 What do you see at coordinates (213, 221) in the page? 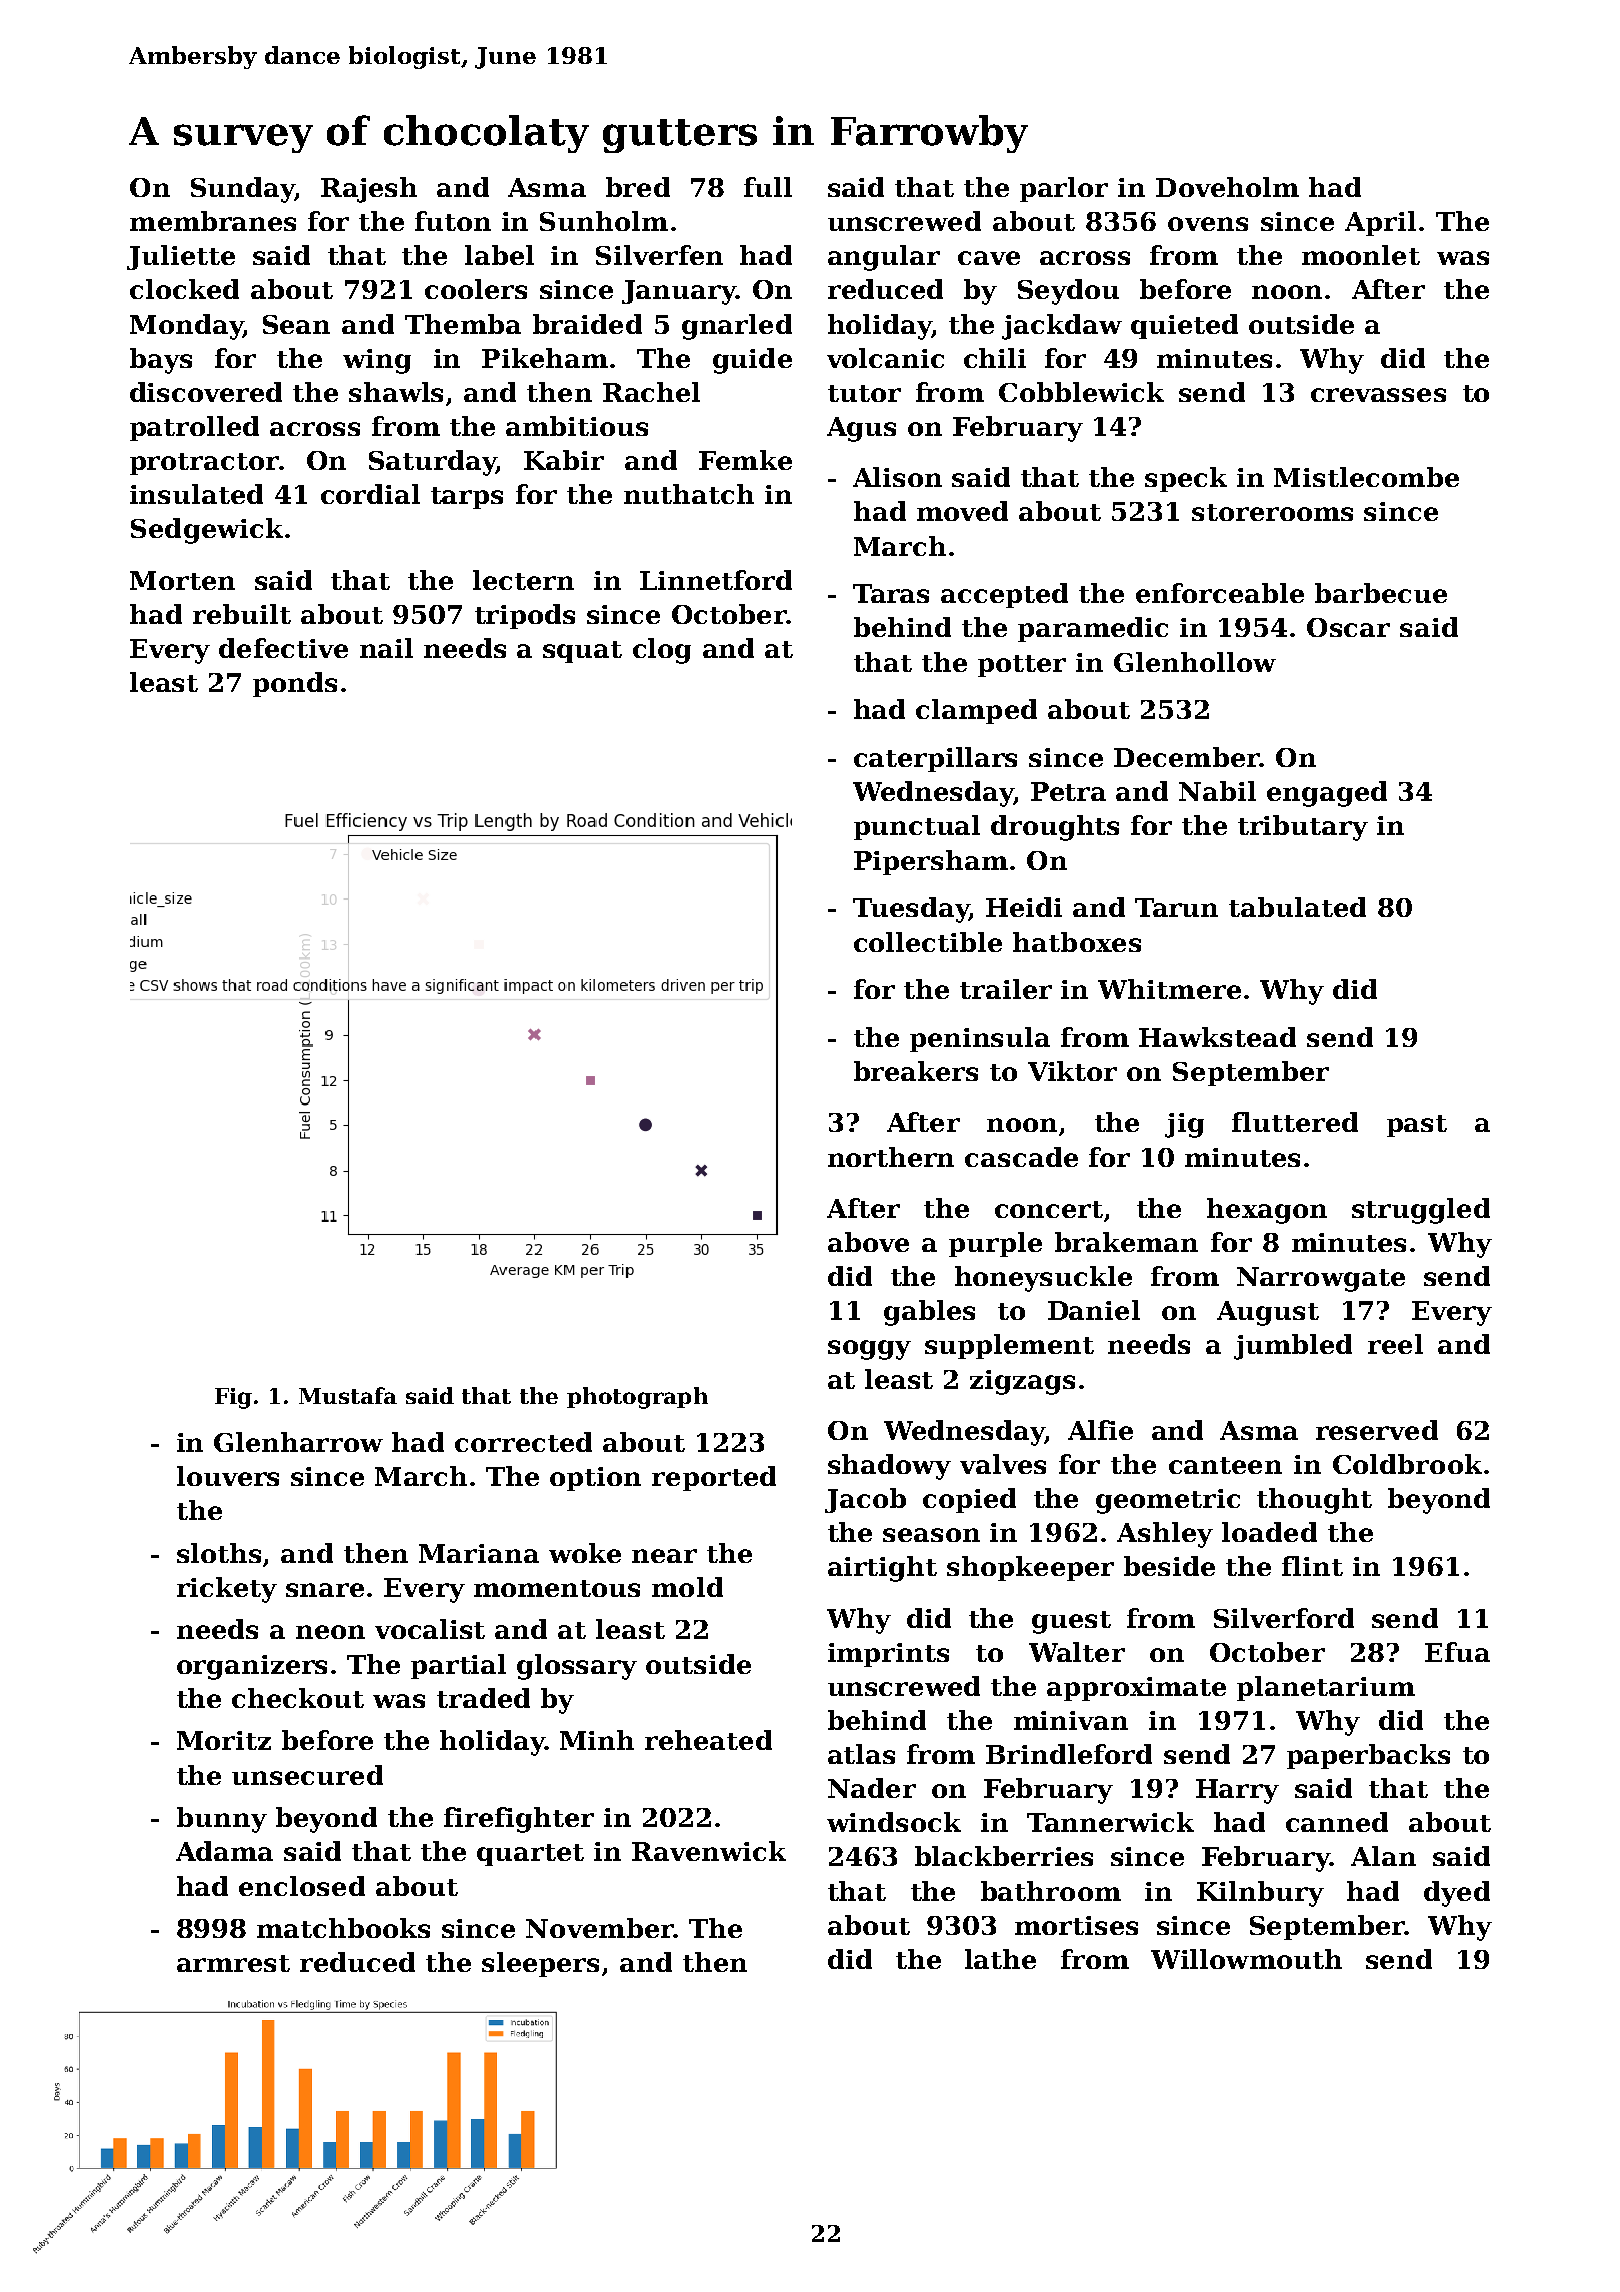
I see `membranes` at bounding box center [213, 221].
